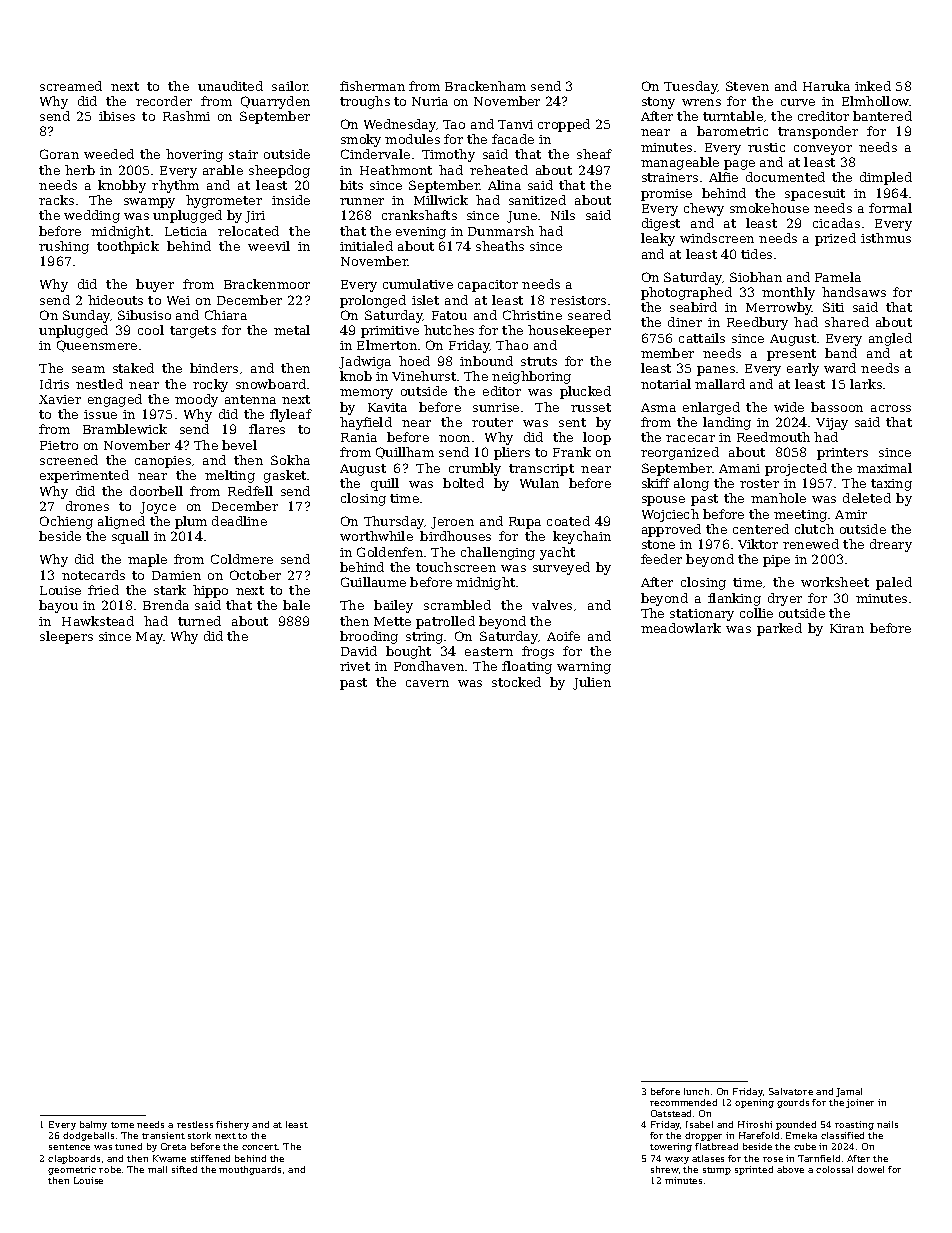 This screenshot has height=1233, width=952. What do you see at coordinates (847, 628) in the screenshot?
I see `Kiran` at bounding box center [847, 628].
